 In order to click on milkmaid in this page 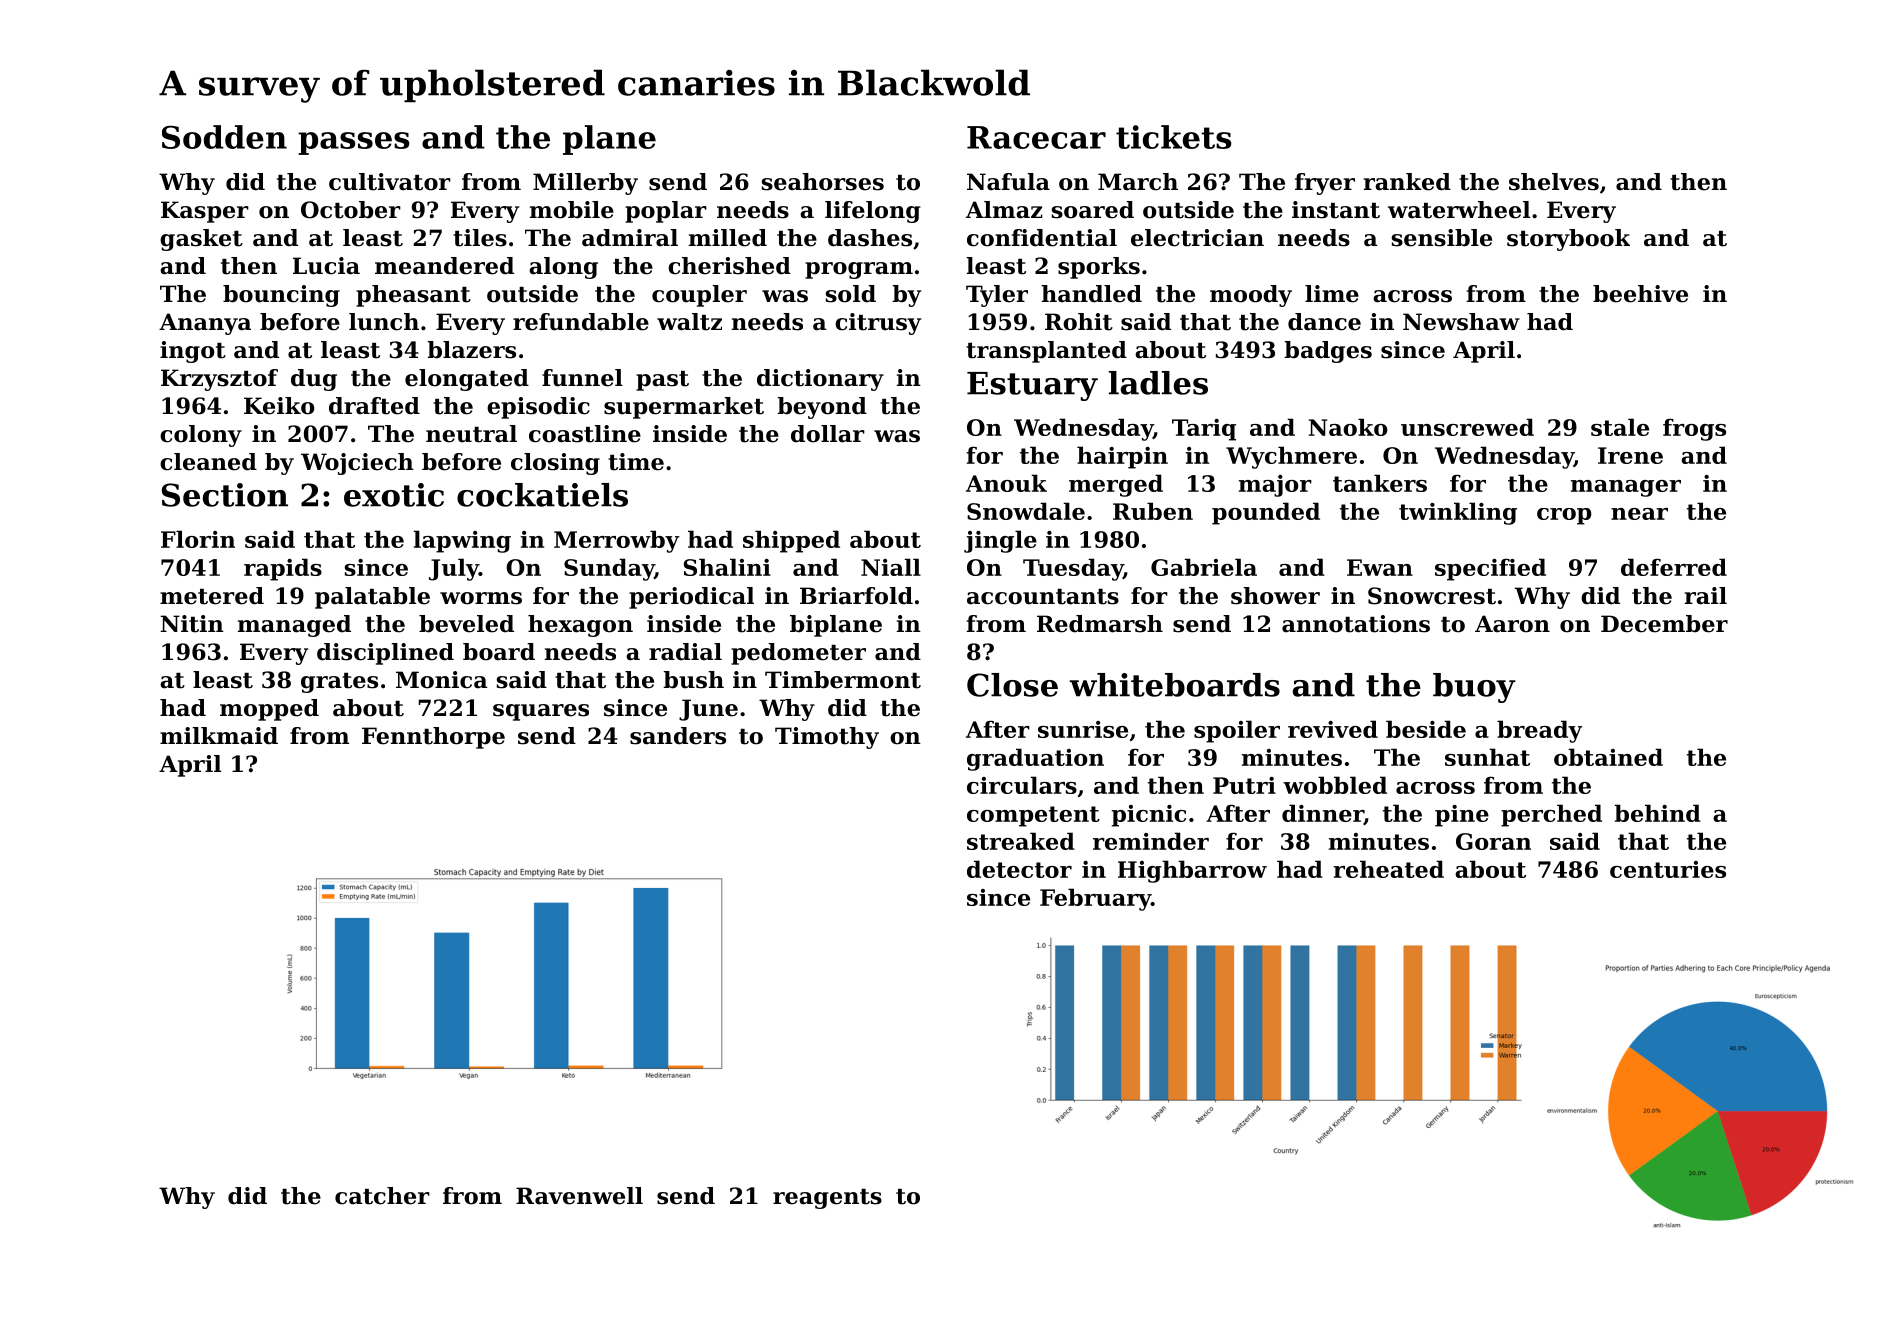, I will do `click(219, 736)`.
